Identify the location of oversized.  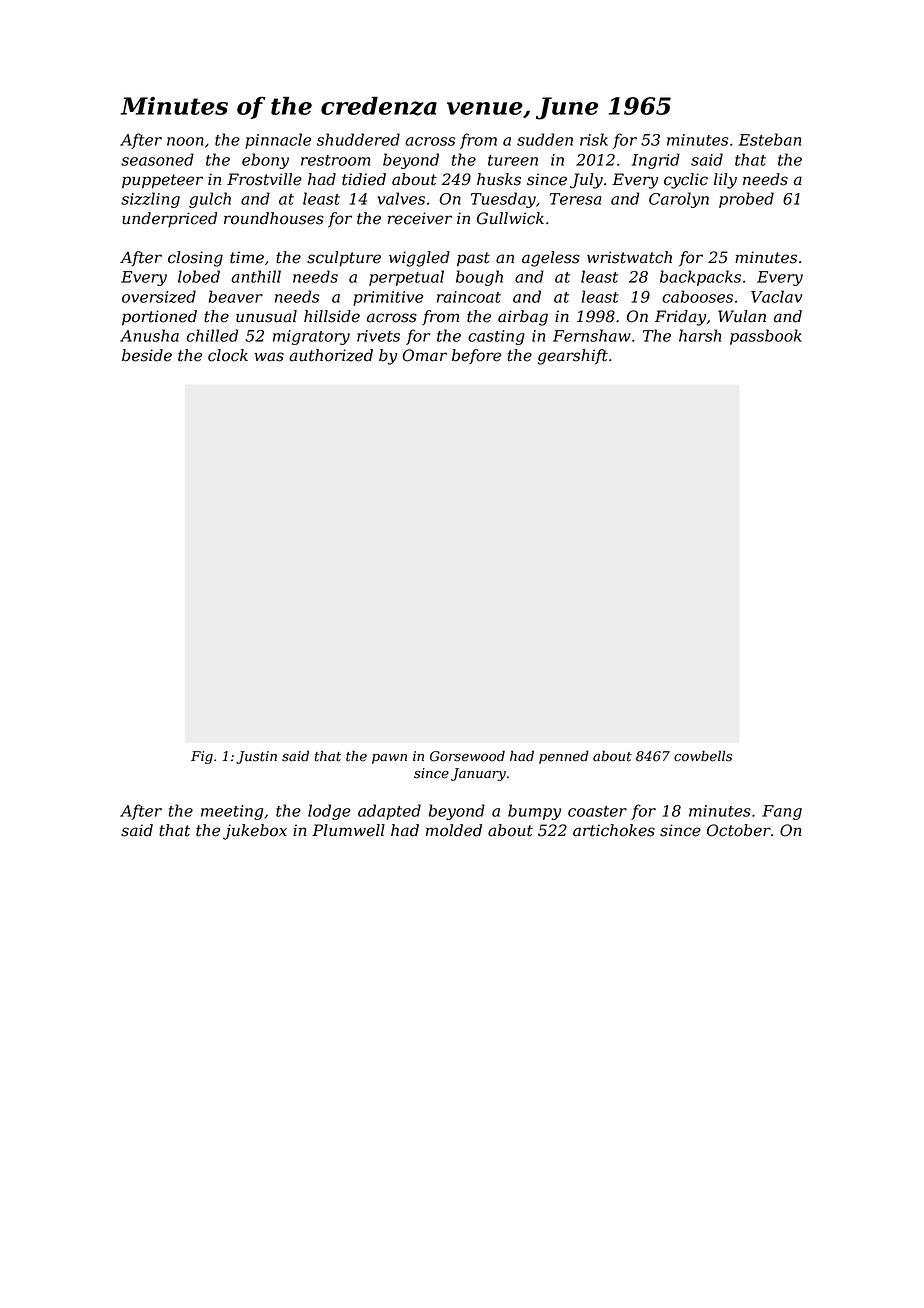
(159, 296).
